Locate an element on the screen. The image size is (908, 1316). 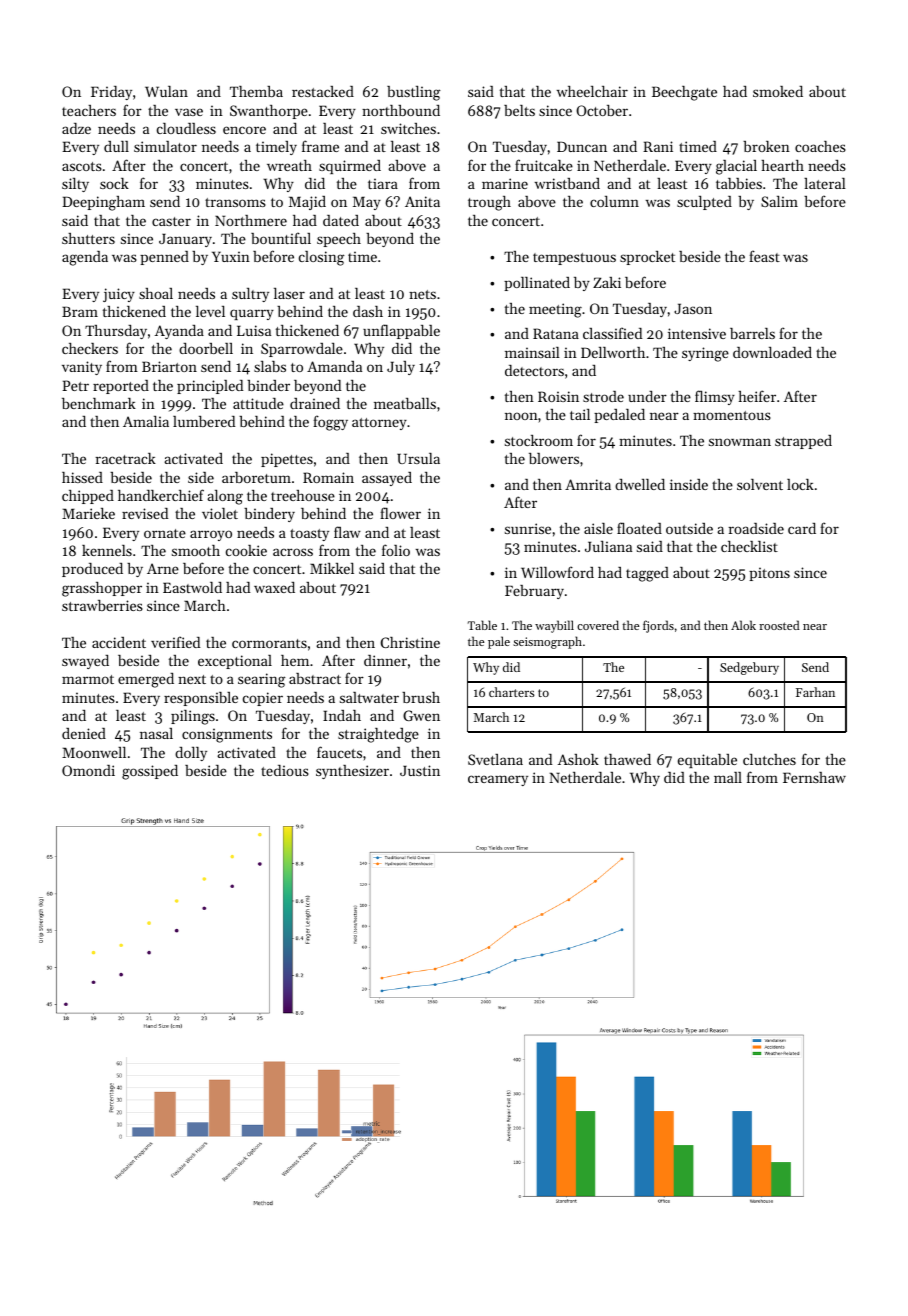
gossiped is located at coordinates (150, 772).
